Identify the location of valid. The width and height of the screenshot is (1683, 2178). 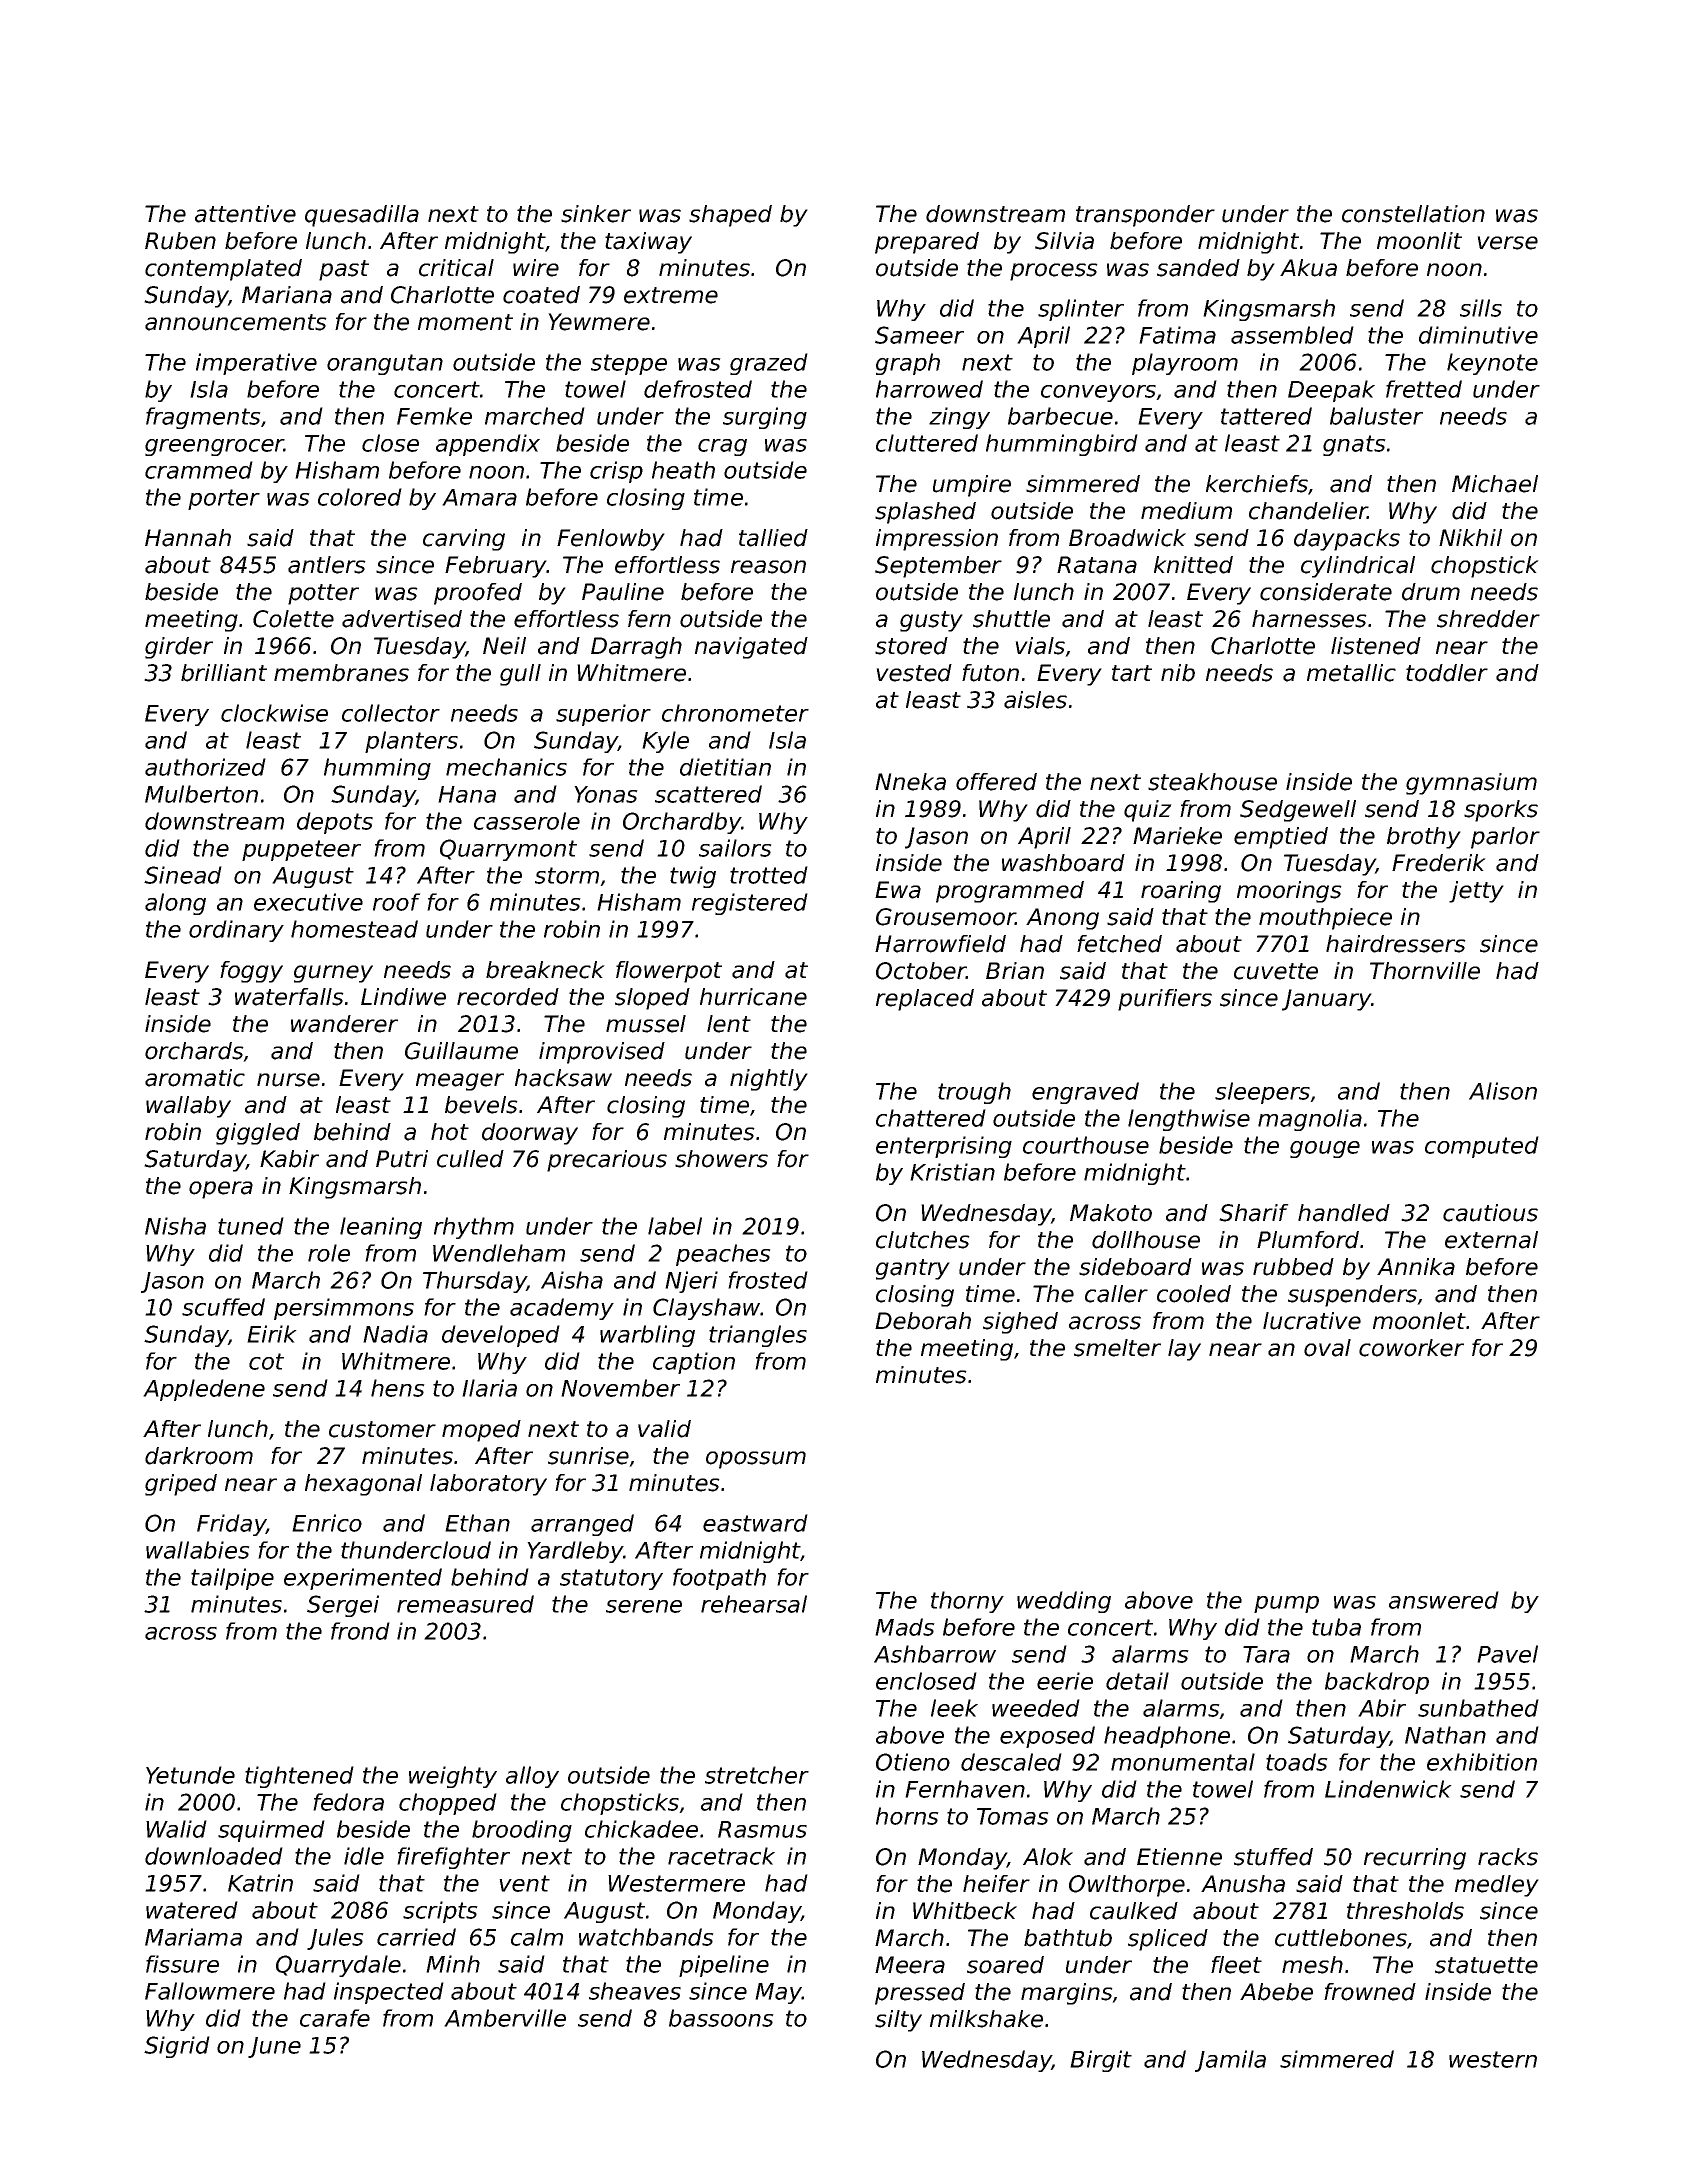
(664, 1429).
